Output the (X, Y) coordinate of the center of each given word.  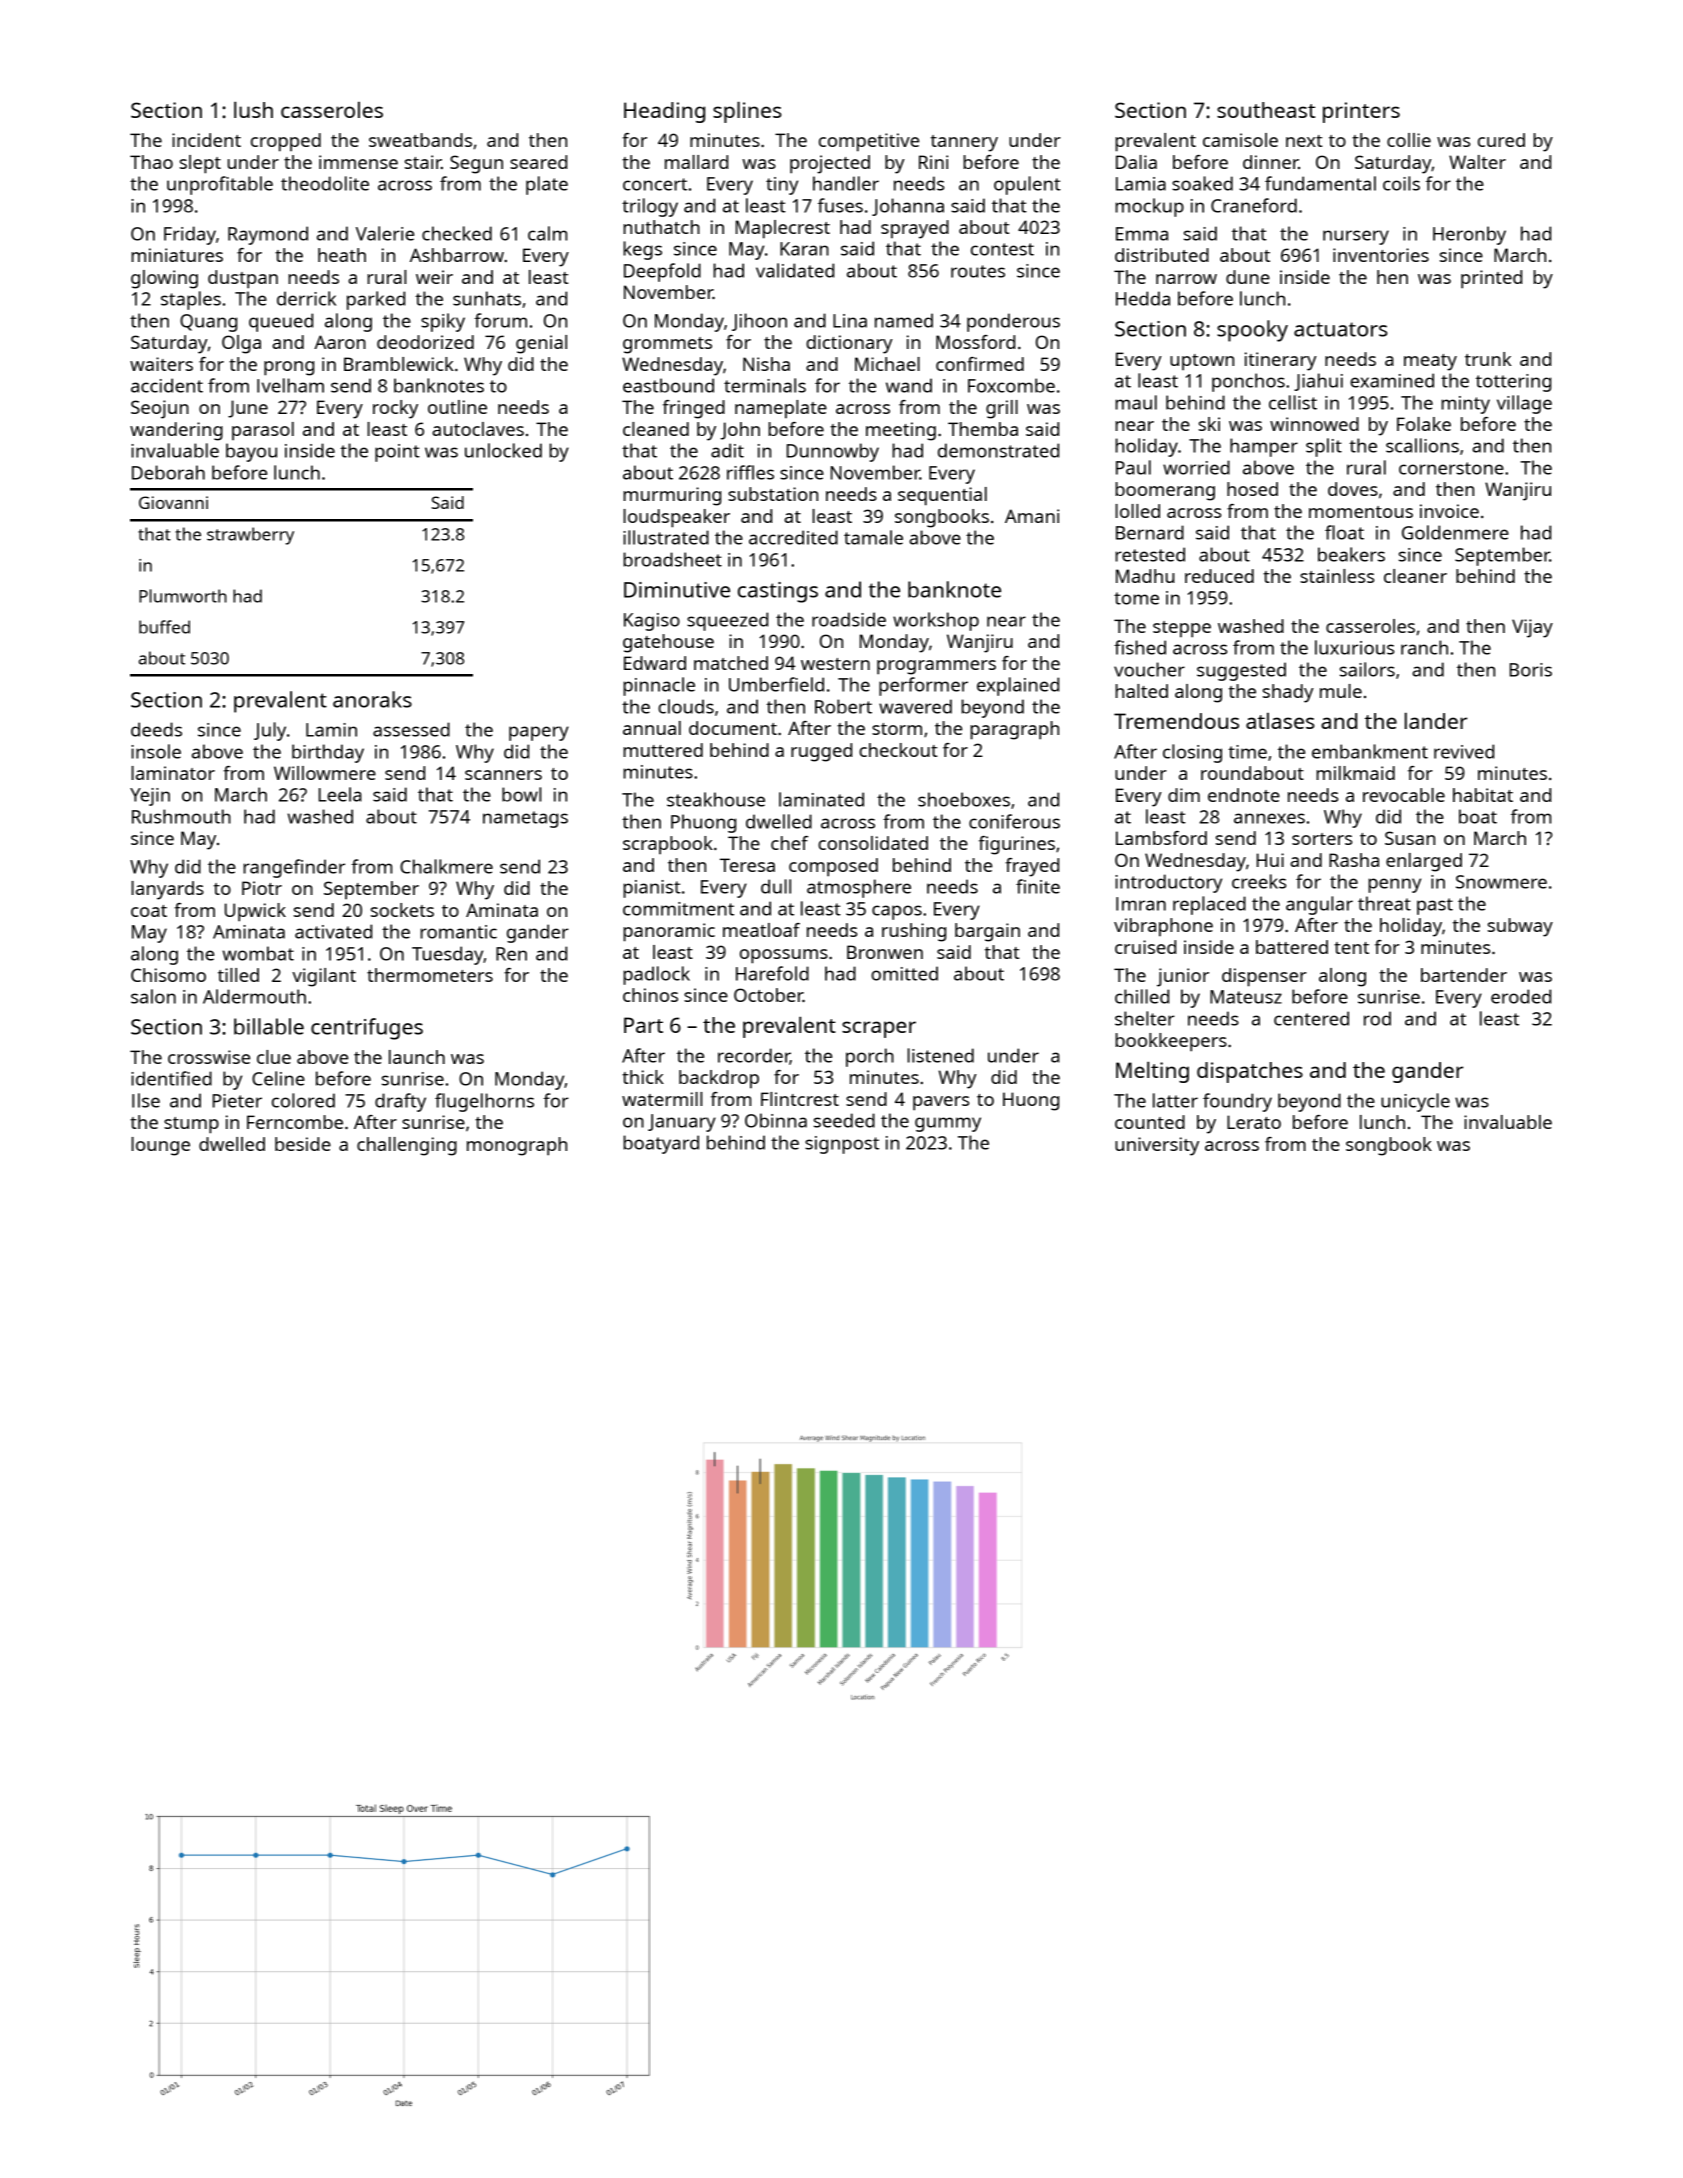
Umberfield (776, 684)
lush (253, 110)
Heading (664, 112)
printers (1361, 112)
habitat (1483, 795)
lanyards (167, 890)
